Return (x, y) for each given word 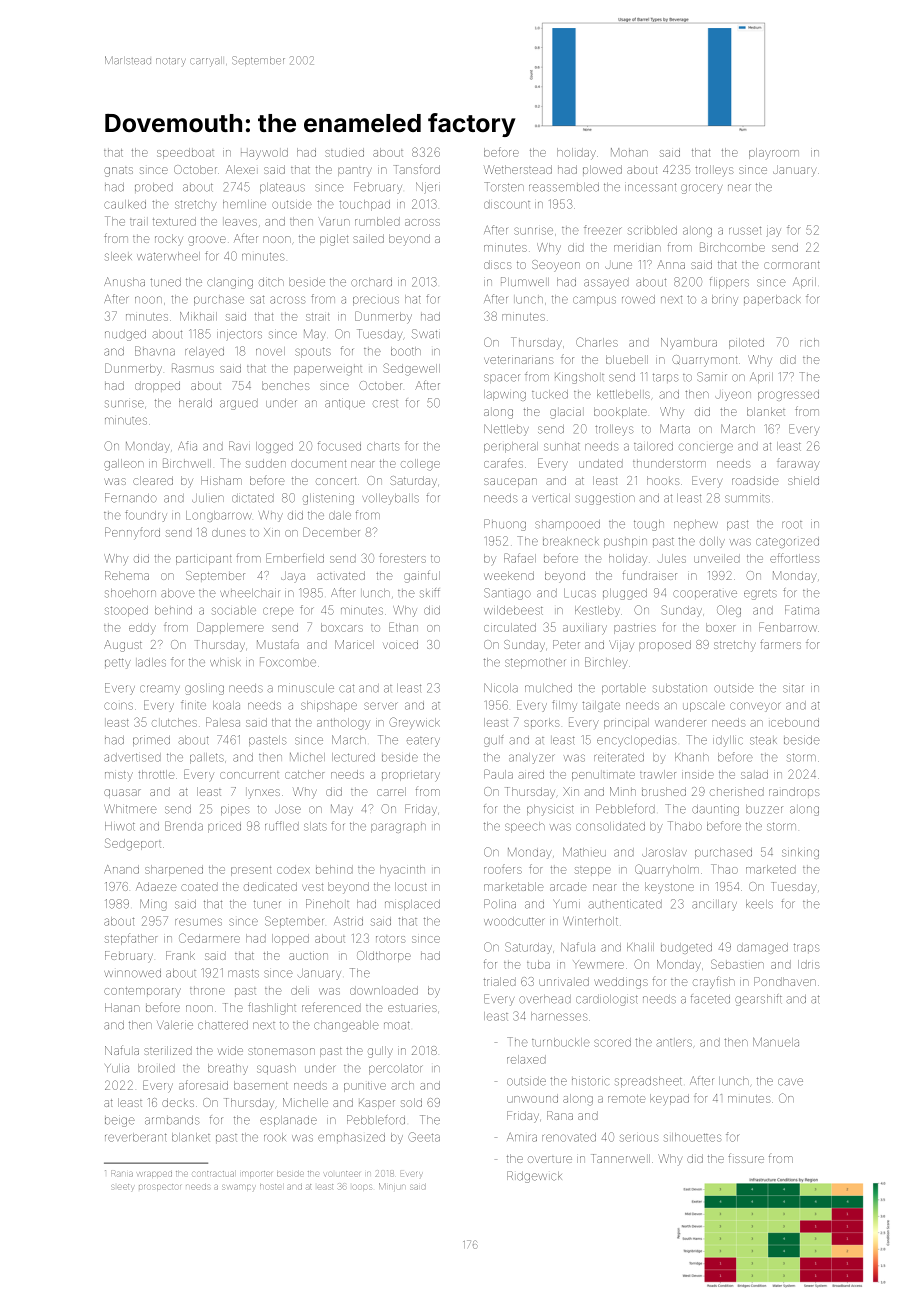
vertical (551, 498)
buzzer (764, 809)
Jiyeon (733, 396)
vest (312, 887)
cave (790, 1082)
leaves (241, 222)
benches (286, 385)
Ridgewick (534, 1177)
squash (276, 1069)
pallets (207, 758)
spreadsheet (648, 1082)
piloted (746, 343)
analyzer (532, 758)
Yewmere (599, 964)
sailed (368, 238)
